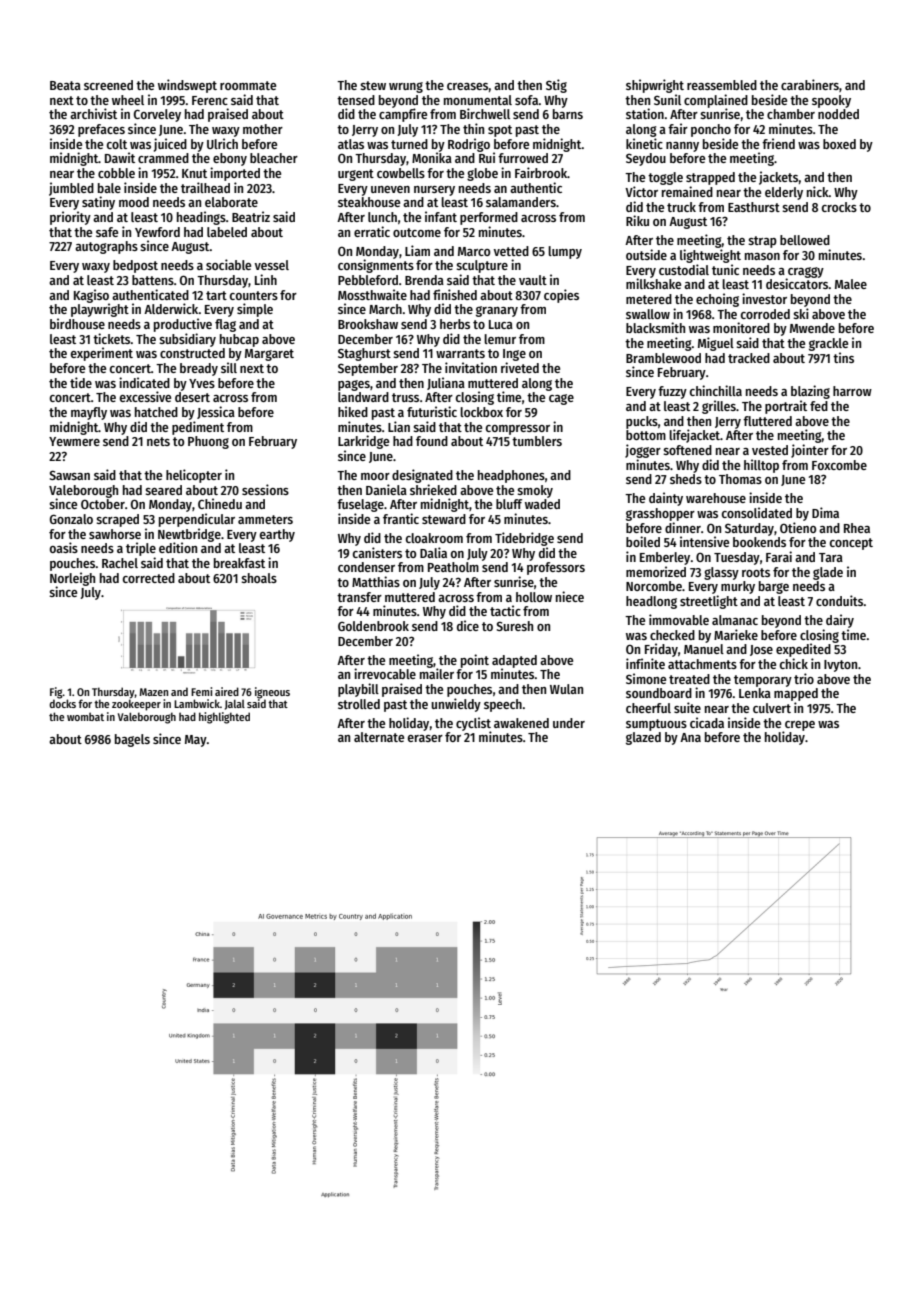 The width and height of the screenshot is (924, 1308). I want to click on Stig, so click(556, 86).
